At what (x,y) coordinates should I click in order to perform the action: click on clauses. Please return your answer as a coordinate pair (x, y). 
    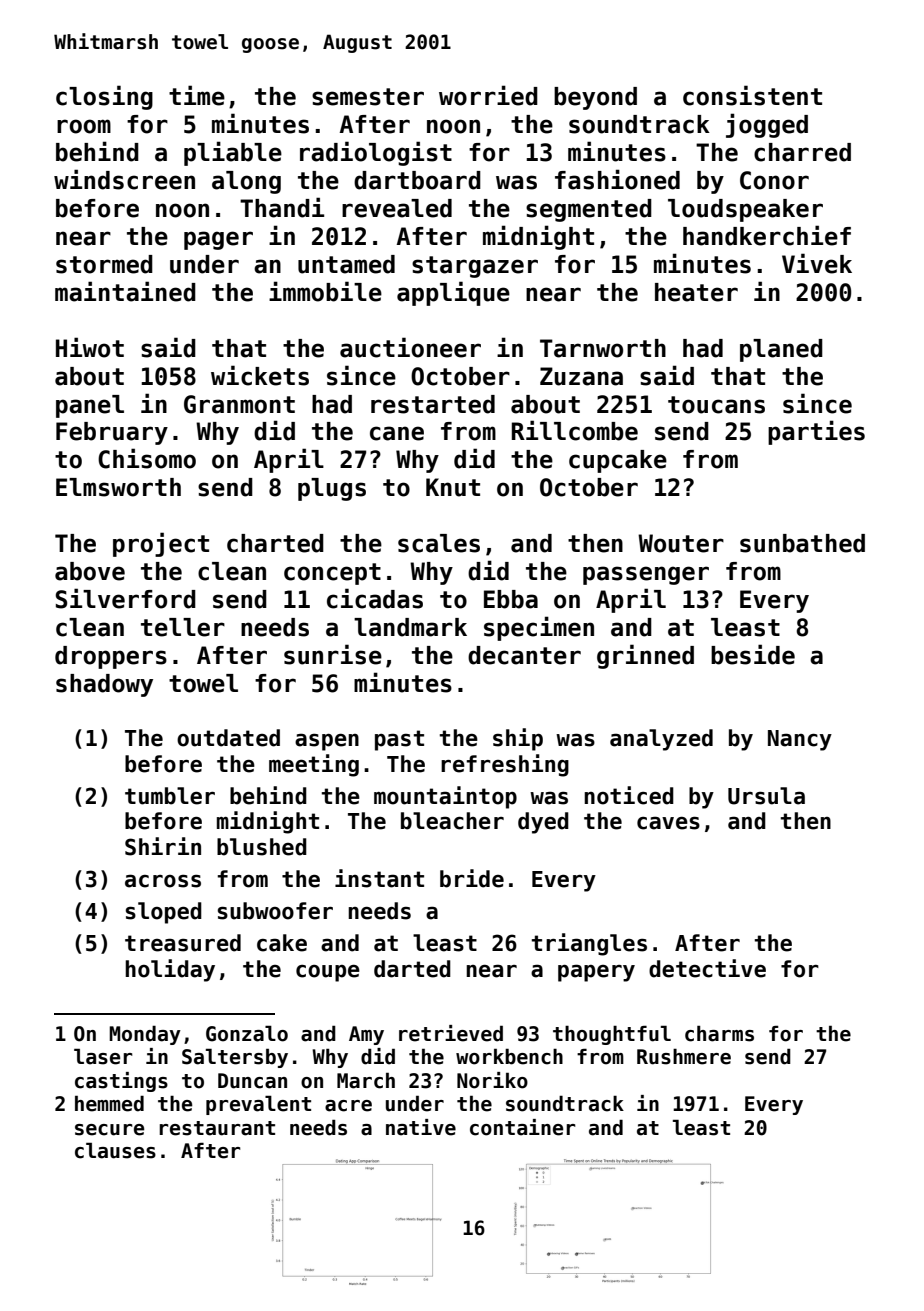
    Looking at the image, I should click on (115, 1150).
